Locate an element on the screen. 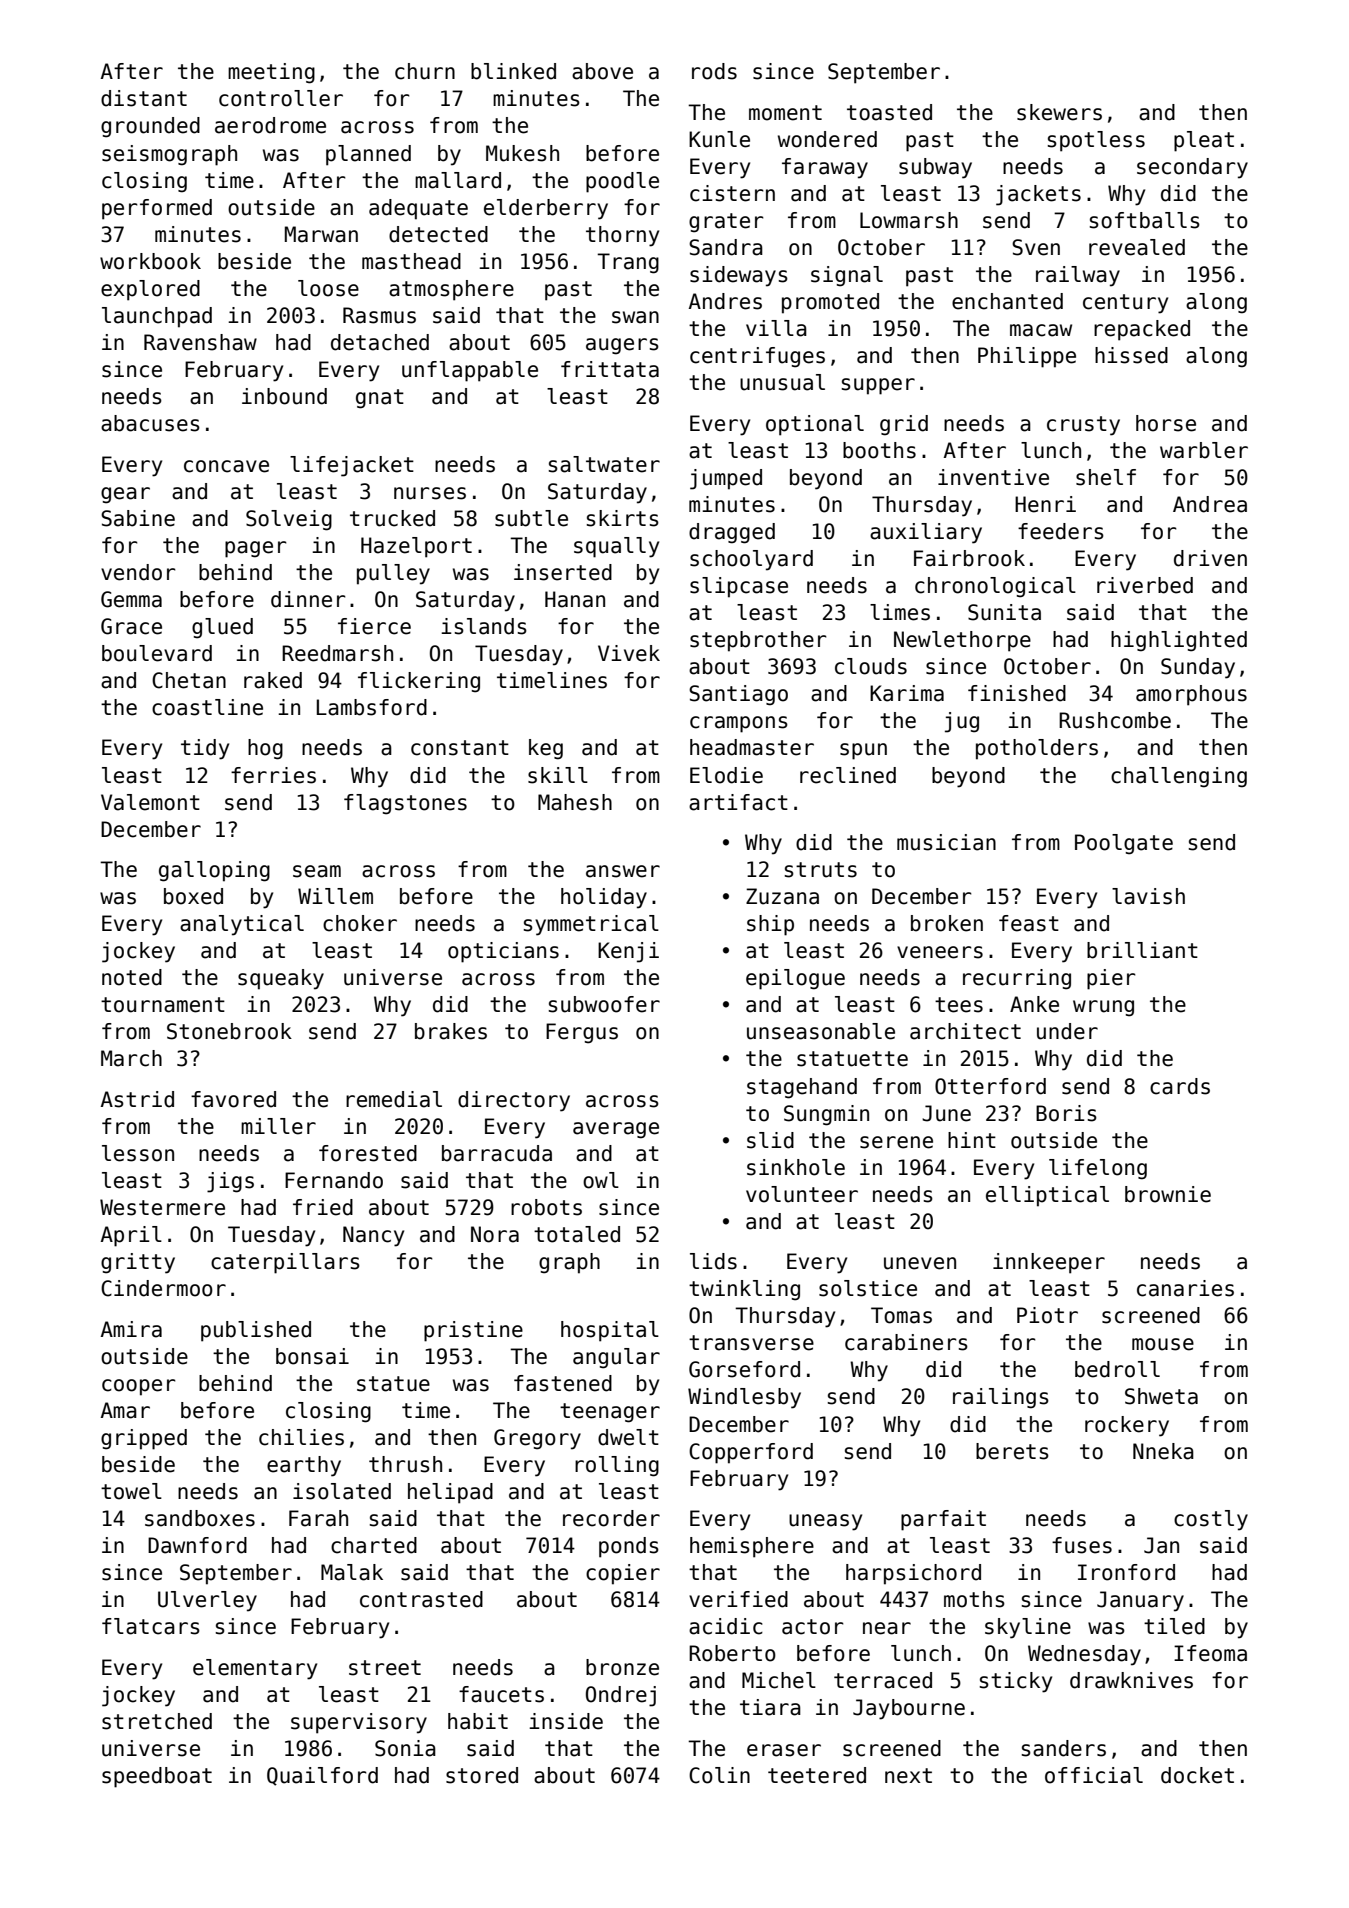 The width and height of the screenshot is (1349, 1908). warbler is located at coordinates (1204, 450).
